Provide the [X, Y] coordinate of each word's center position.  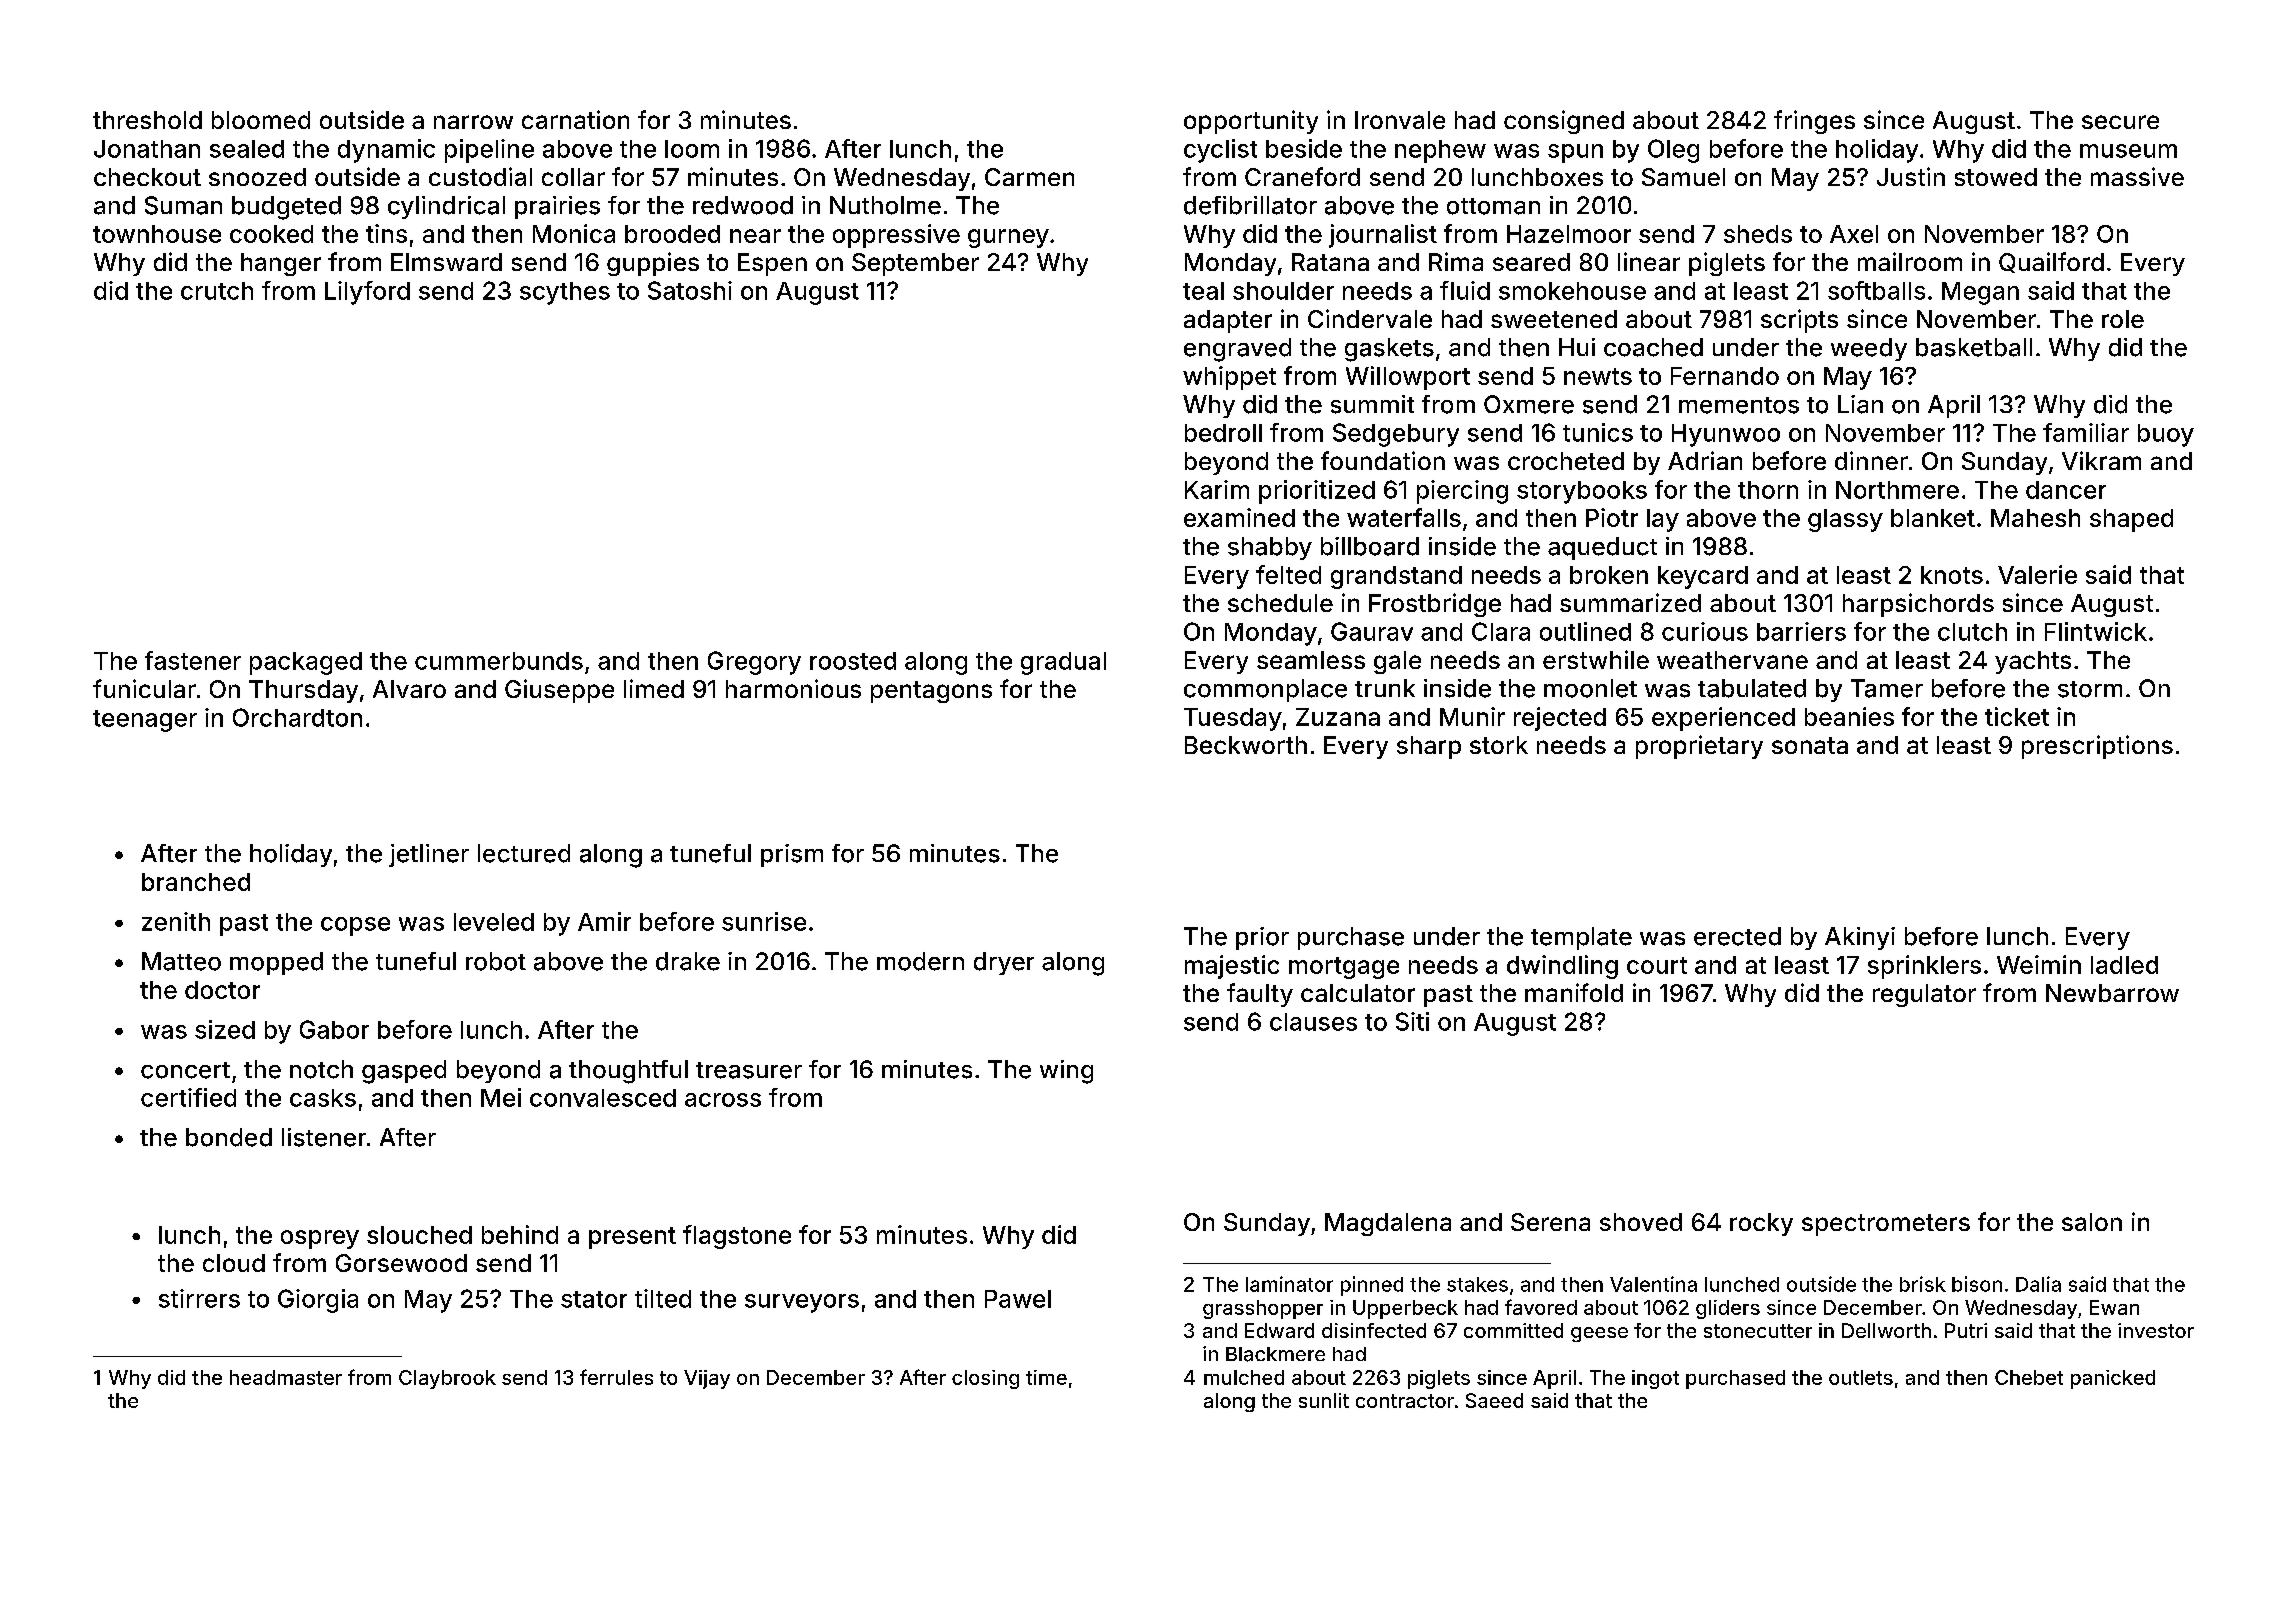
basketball [1974, 347]
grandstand [1396, 577]
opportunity [1251, 122]
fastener [193, 660]
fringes [1814, 122]
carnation [575, 119]
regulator [1924, 995]
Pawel [1018, 1299]
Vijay [707, 1379]
